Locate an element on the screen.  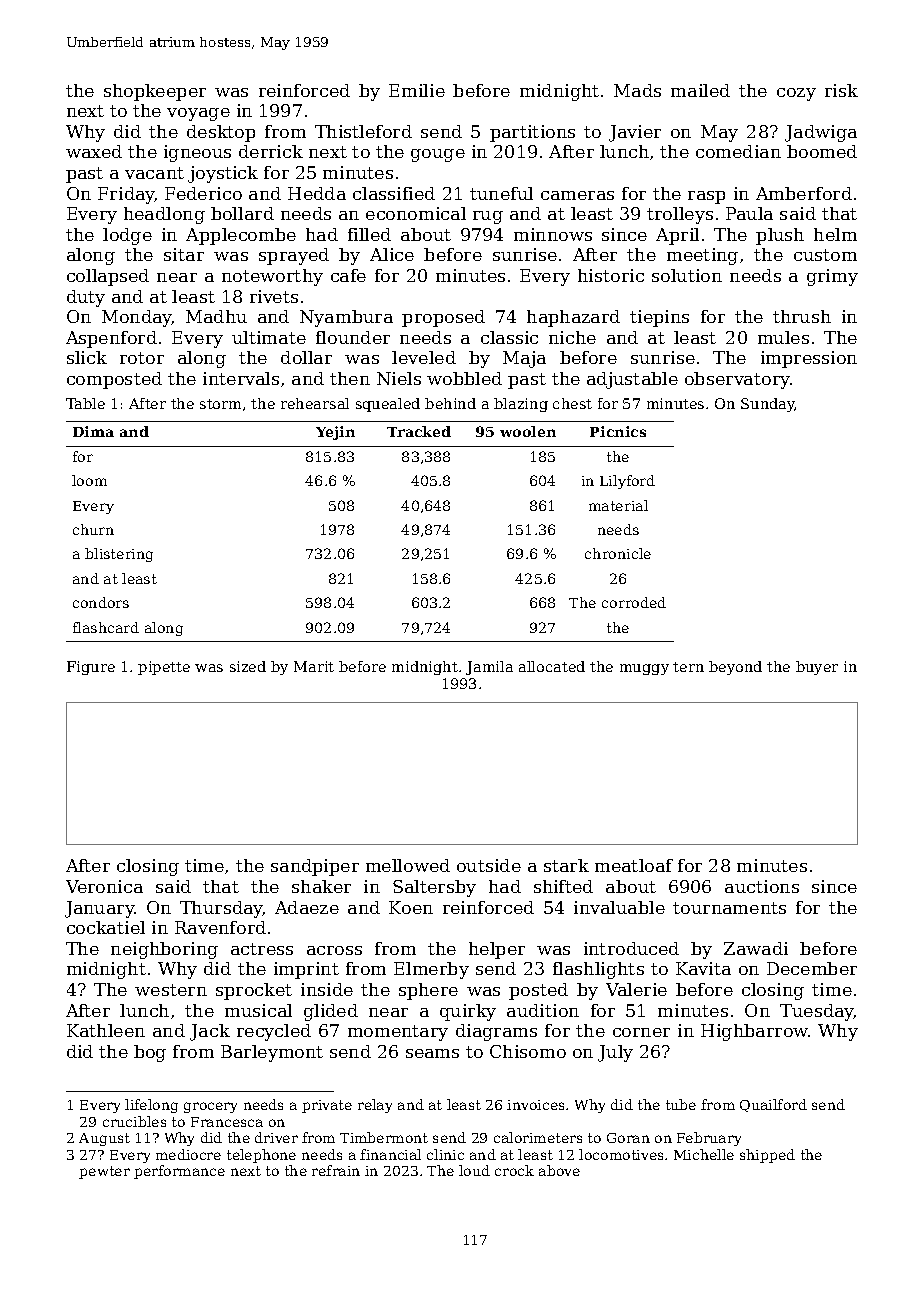
mules is located at coordinates (783, 337).
